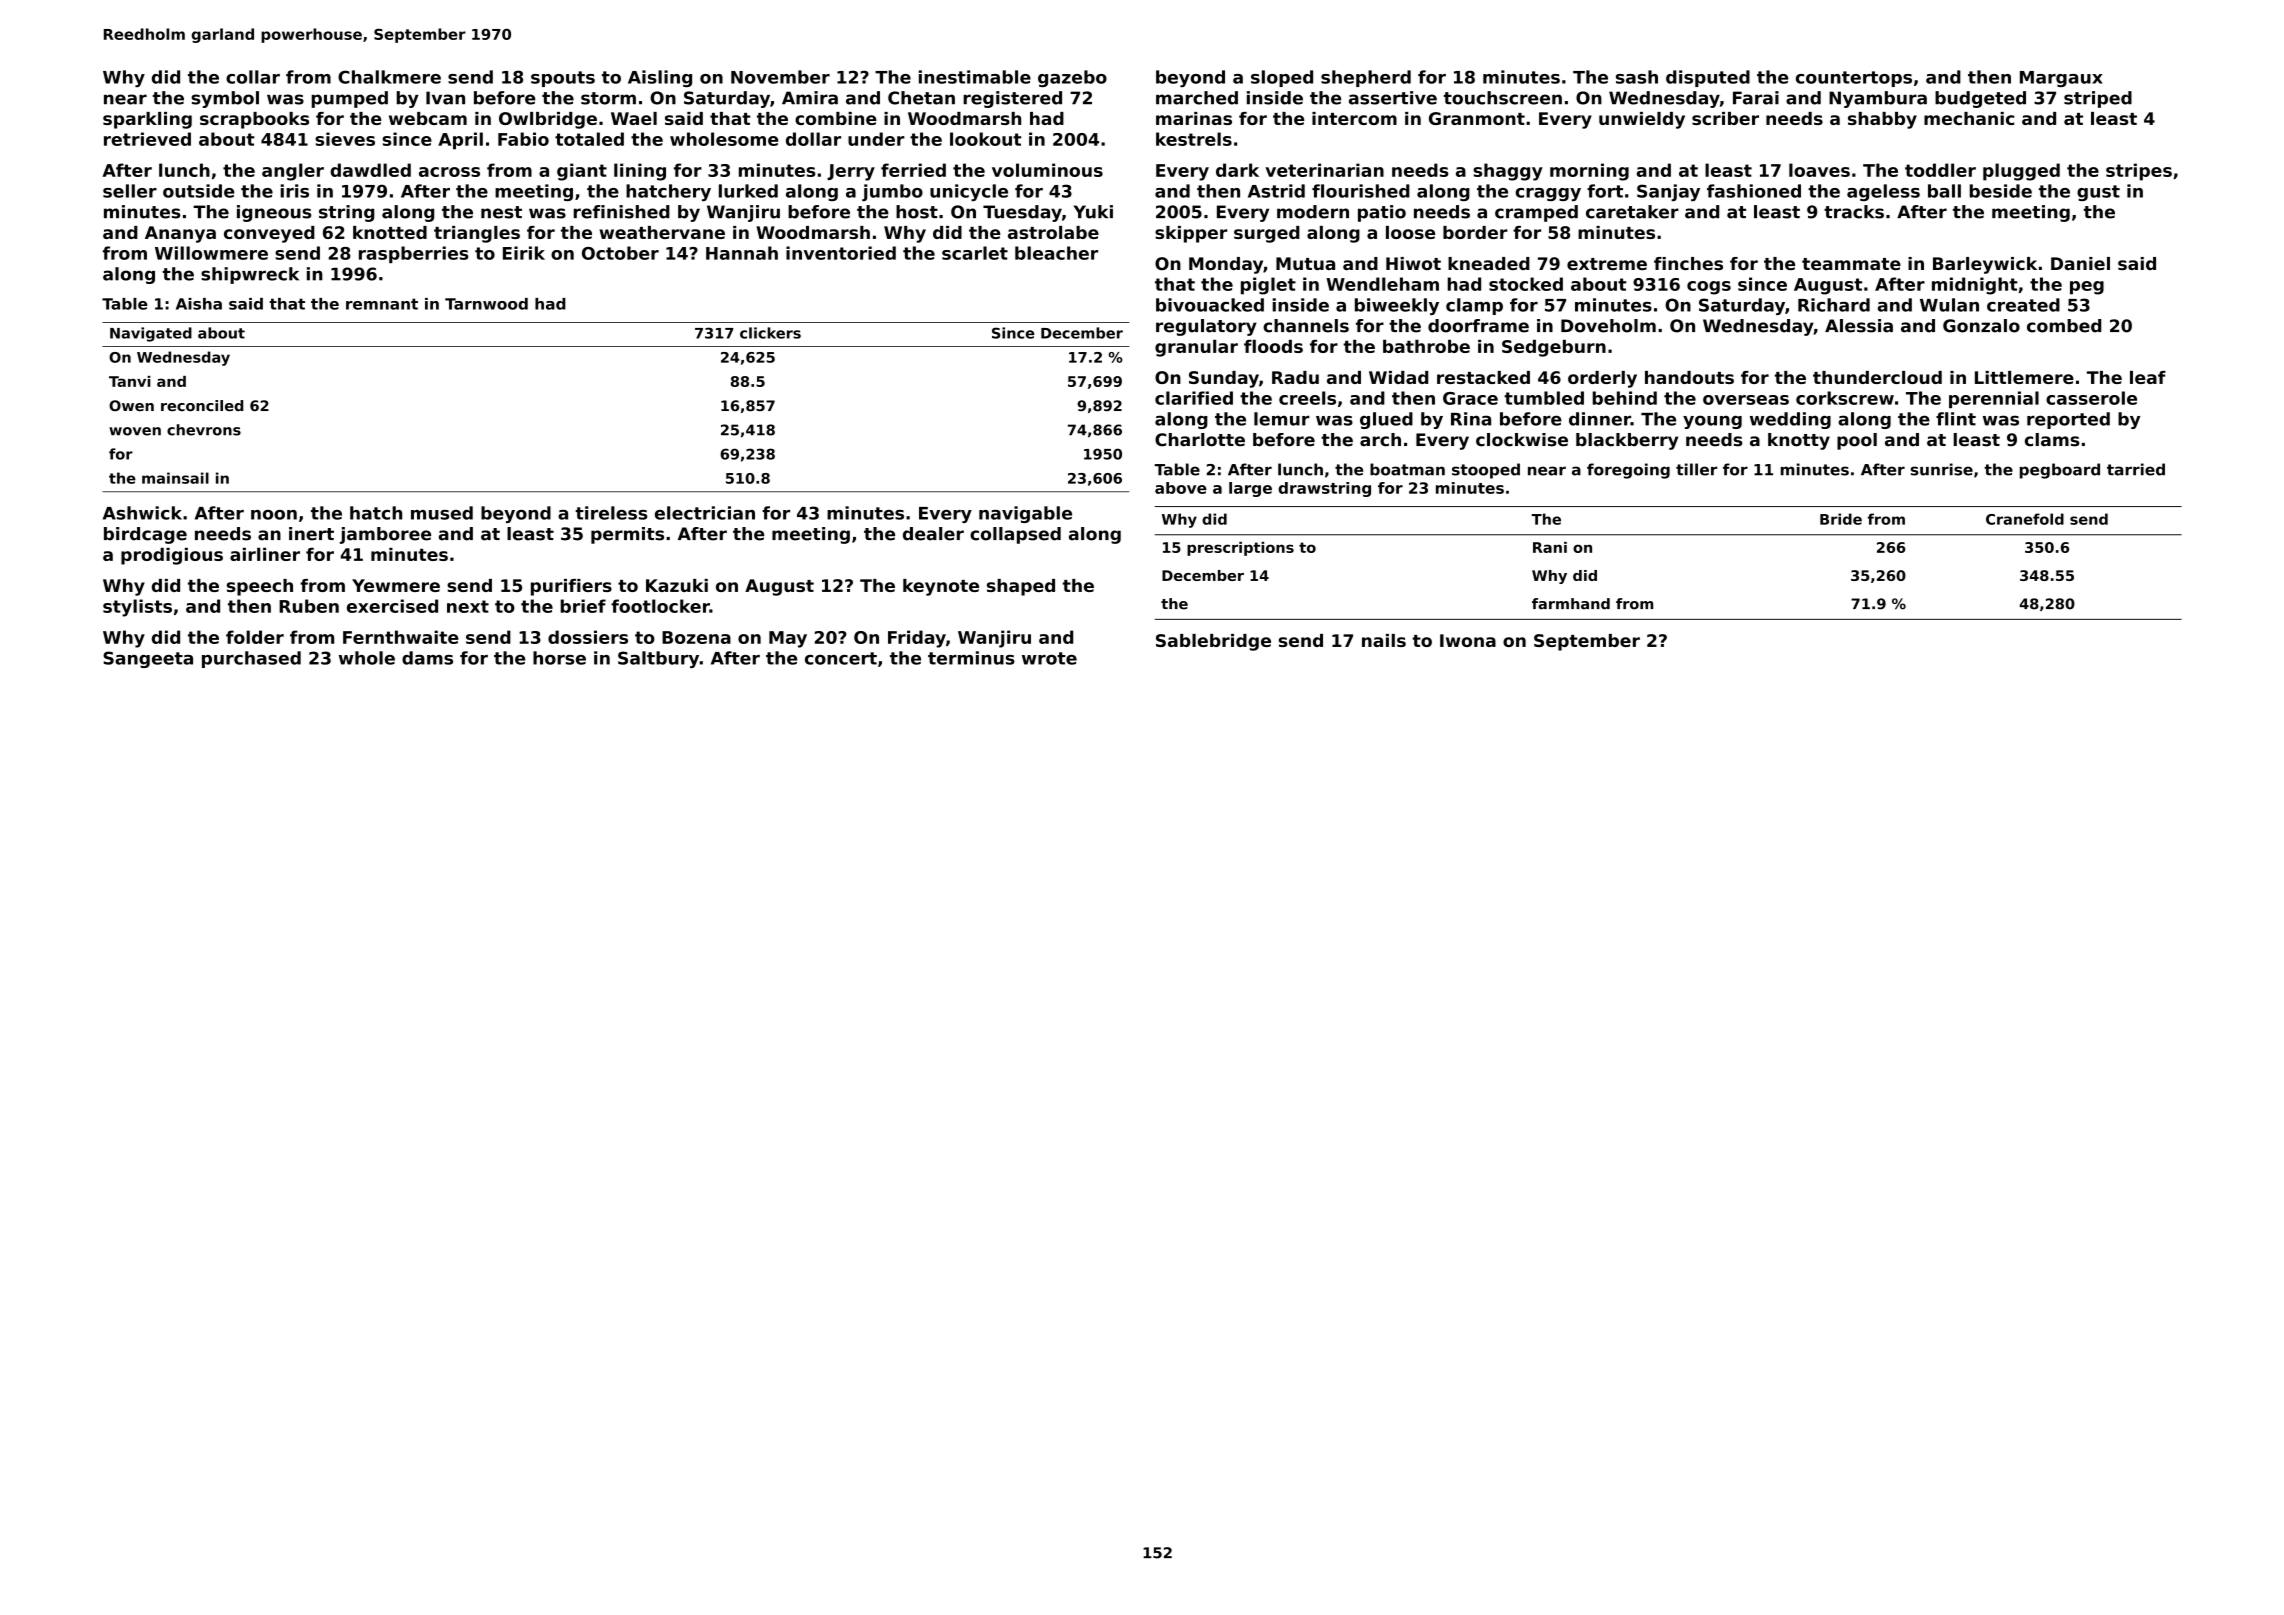 This screenshot has height=1615, width=2284. Describe the element at coordinates (1468, 640) in the screenshot. I see `Iwona` at that location.
